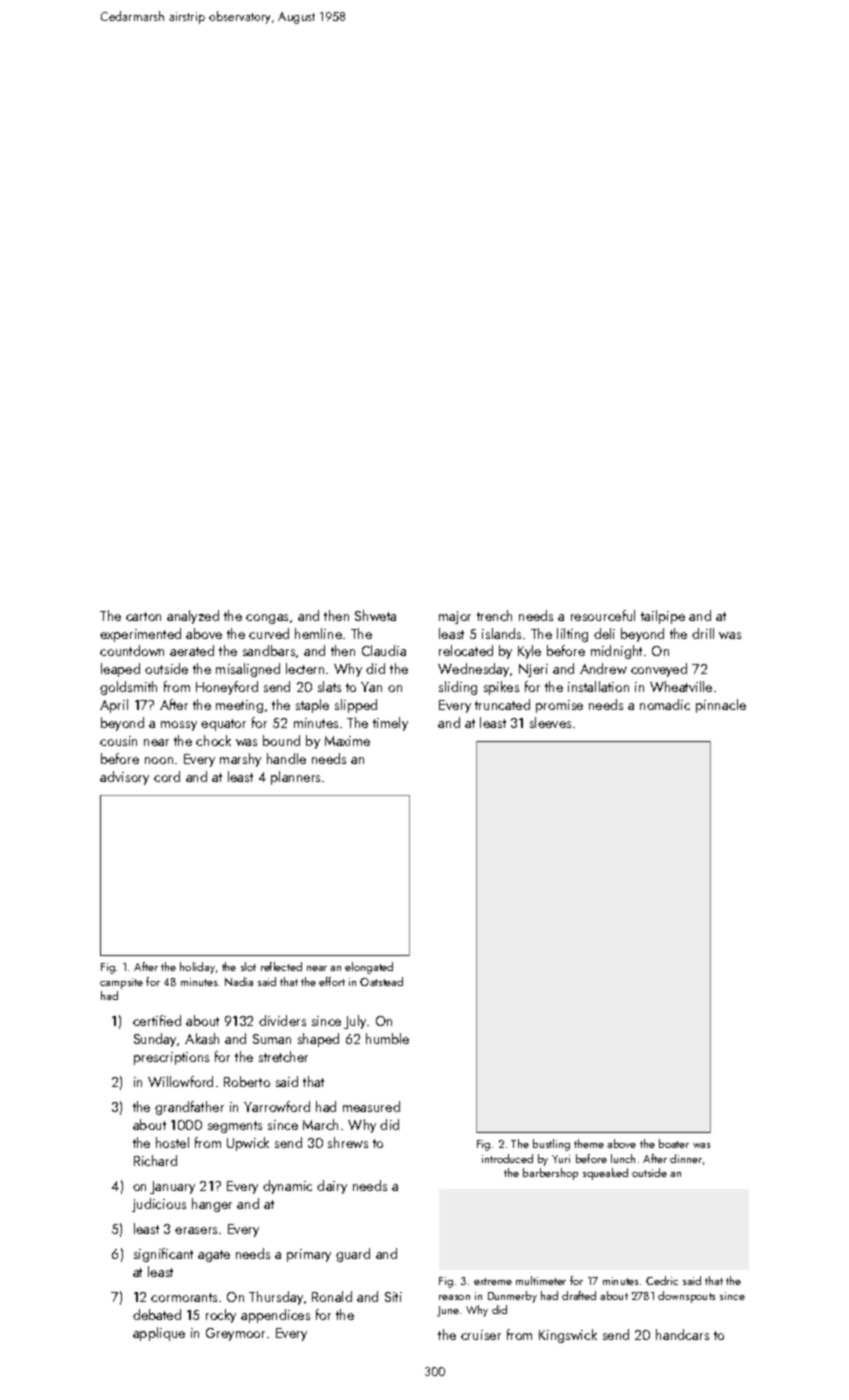  I want to click on elongated, so click(369, 968).
